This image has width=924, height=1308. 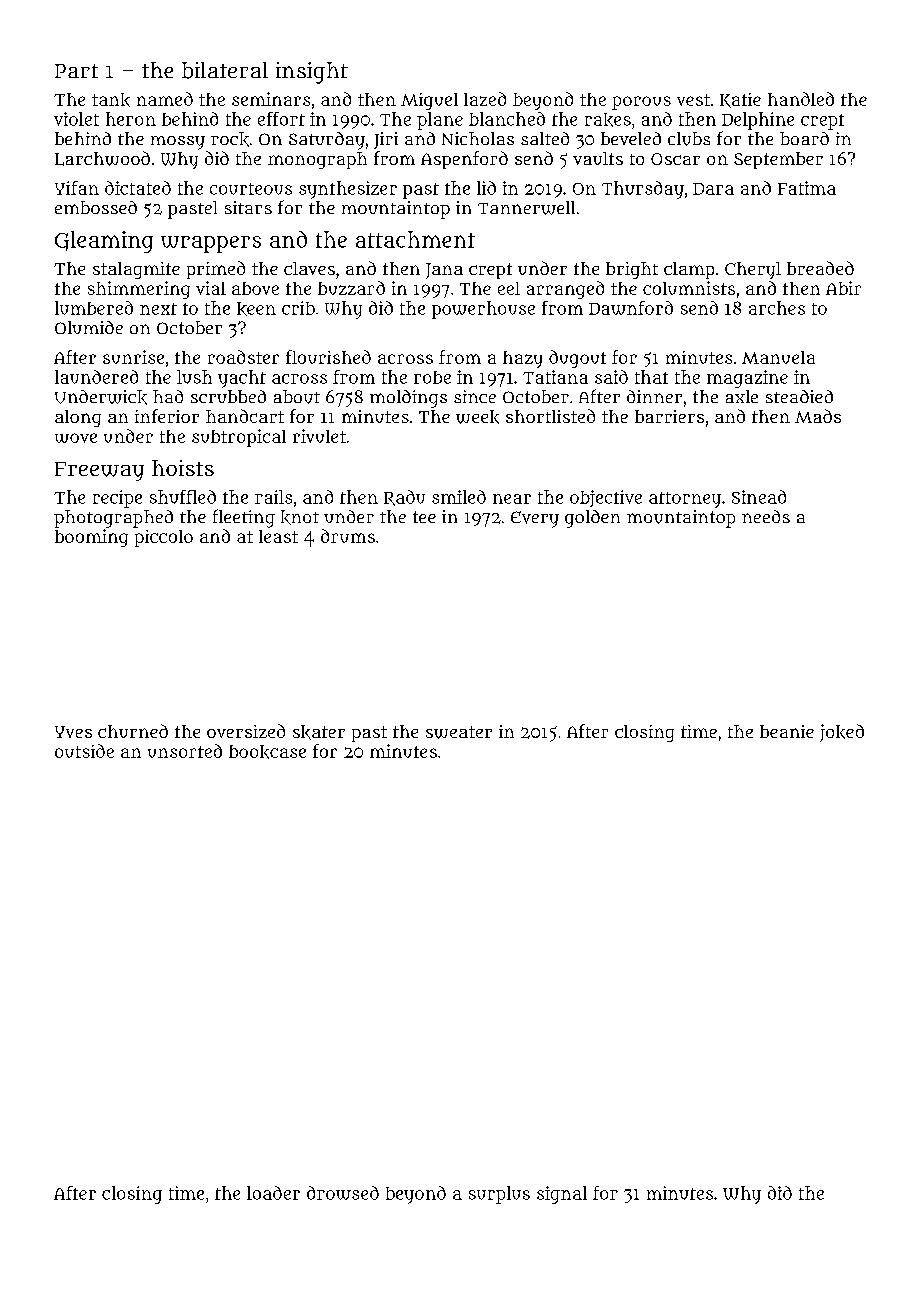 What do you see at coordinates (535, 519) in the image?
I see `Every` at bounding box center [535, 519].
